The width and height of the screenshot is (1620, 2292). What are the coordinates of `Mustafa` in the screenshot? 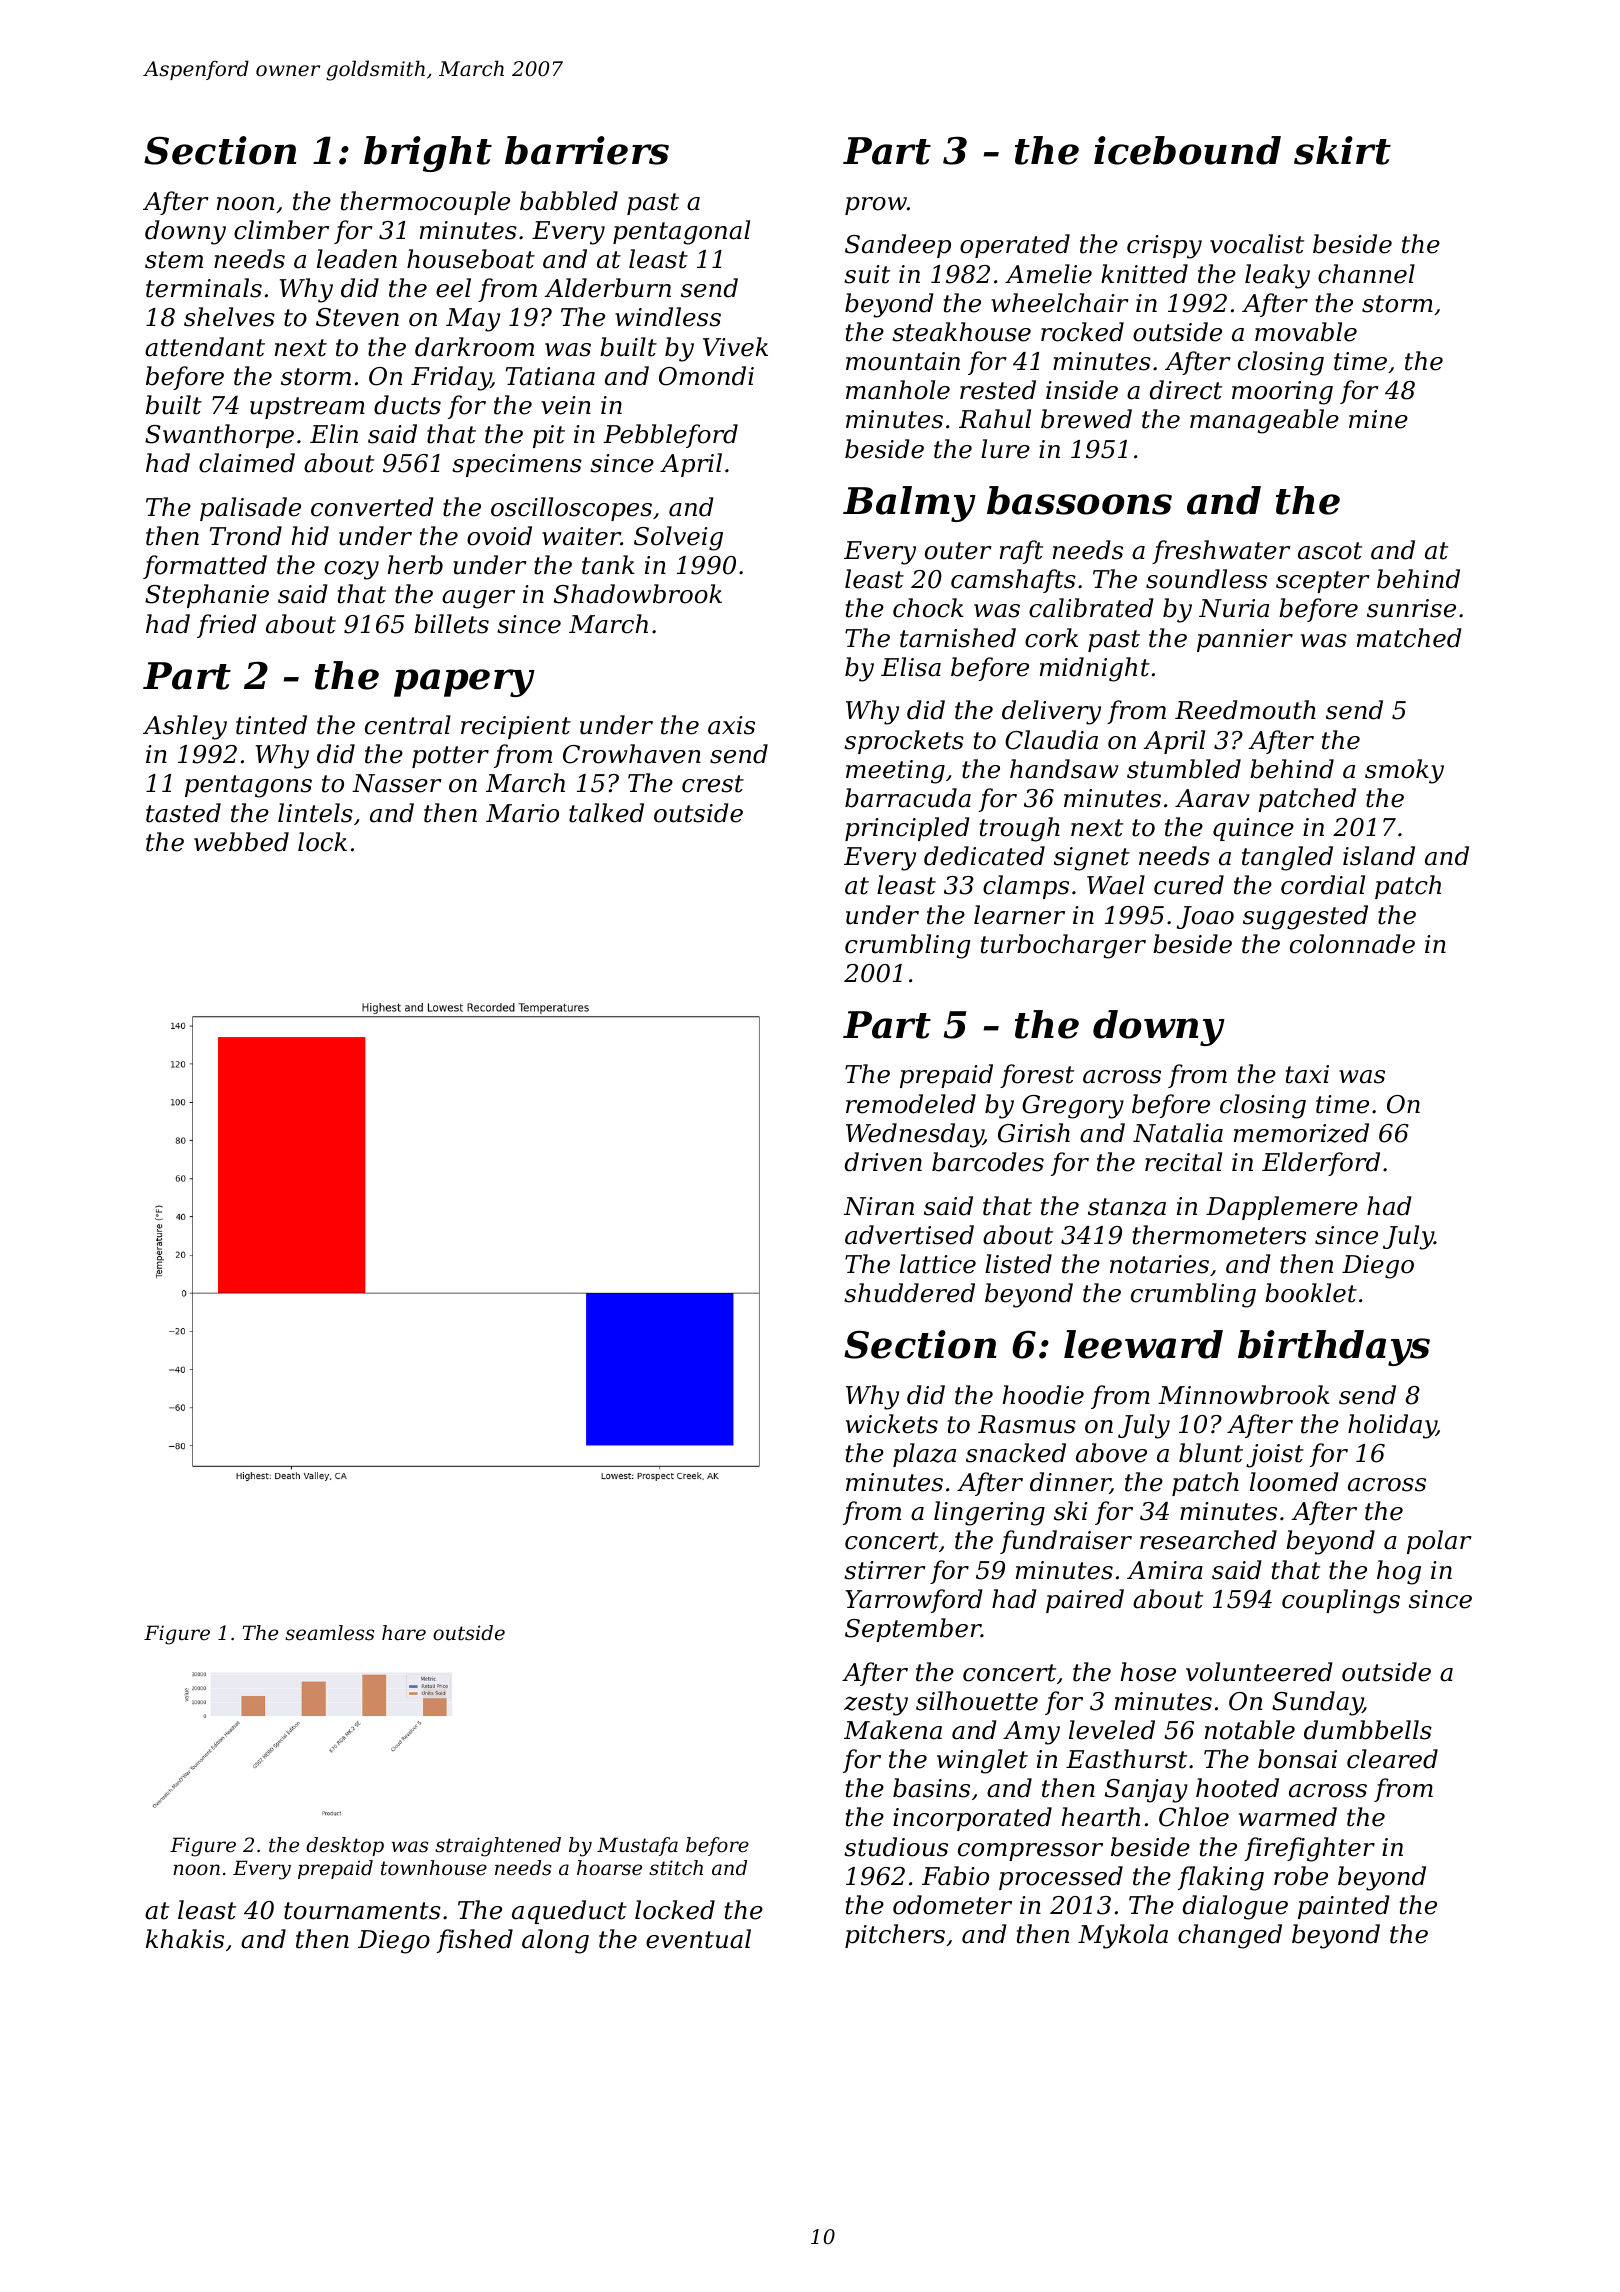 It's located at (637, 1846).
